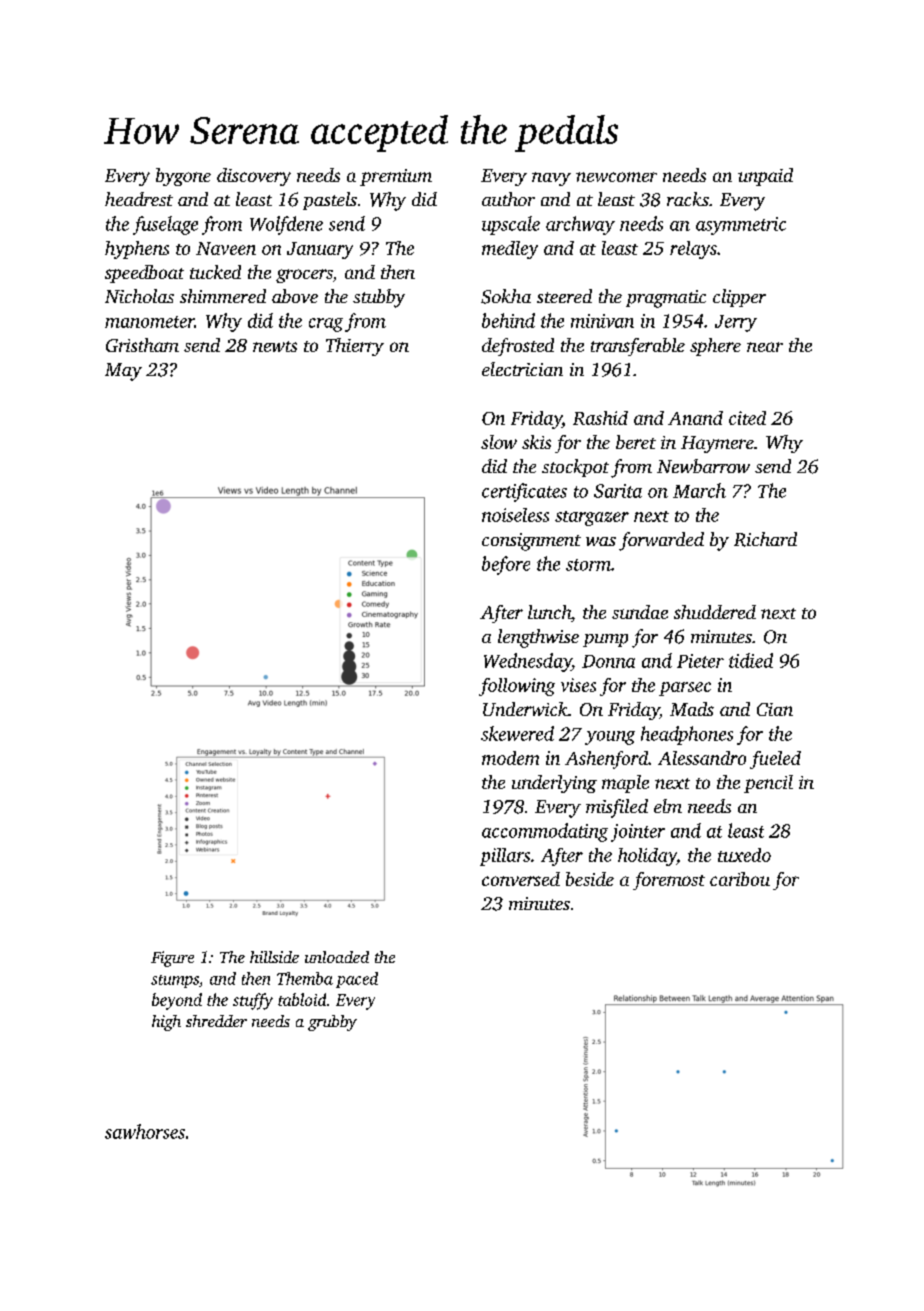 This image has height=1311, width=924. I want to click on Gristham, so click(142, 345).
